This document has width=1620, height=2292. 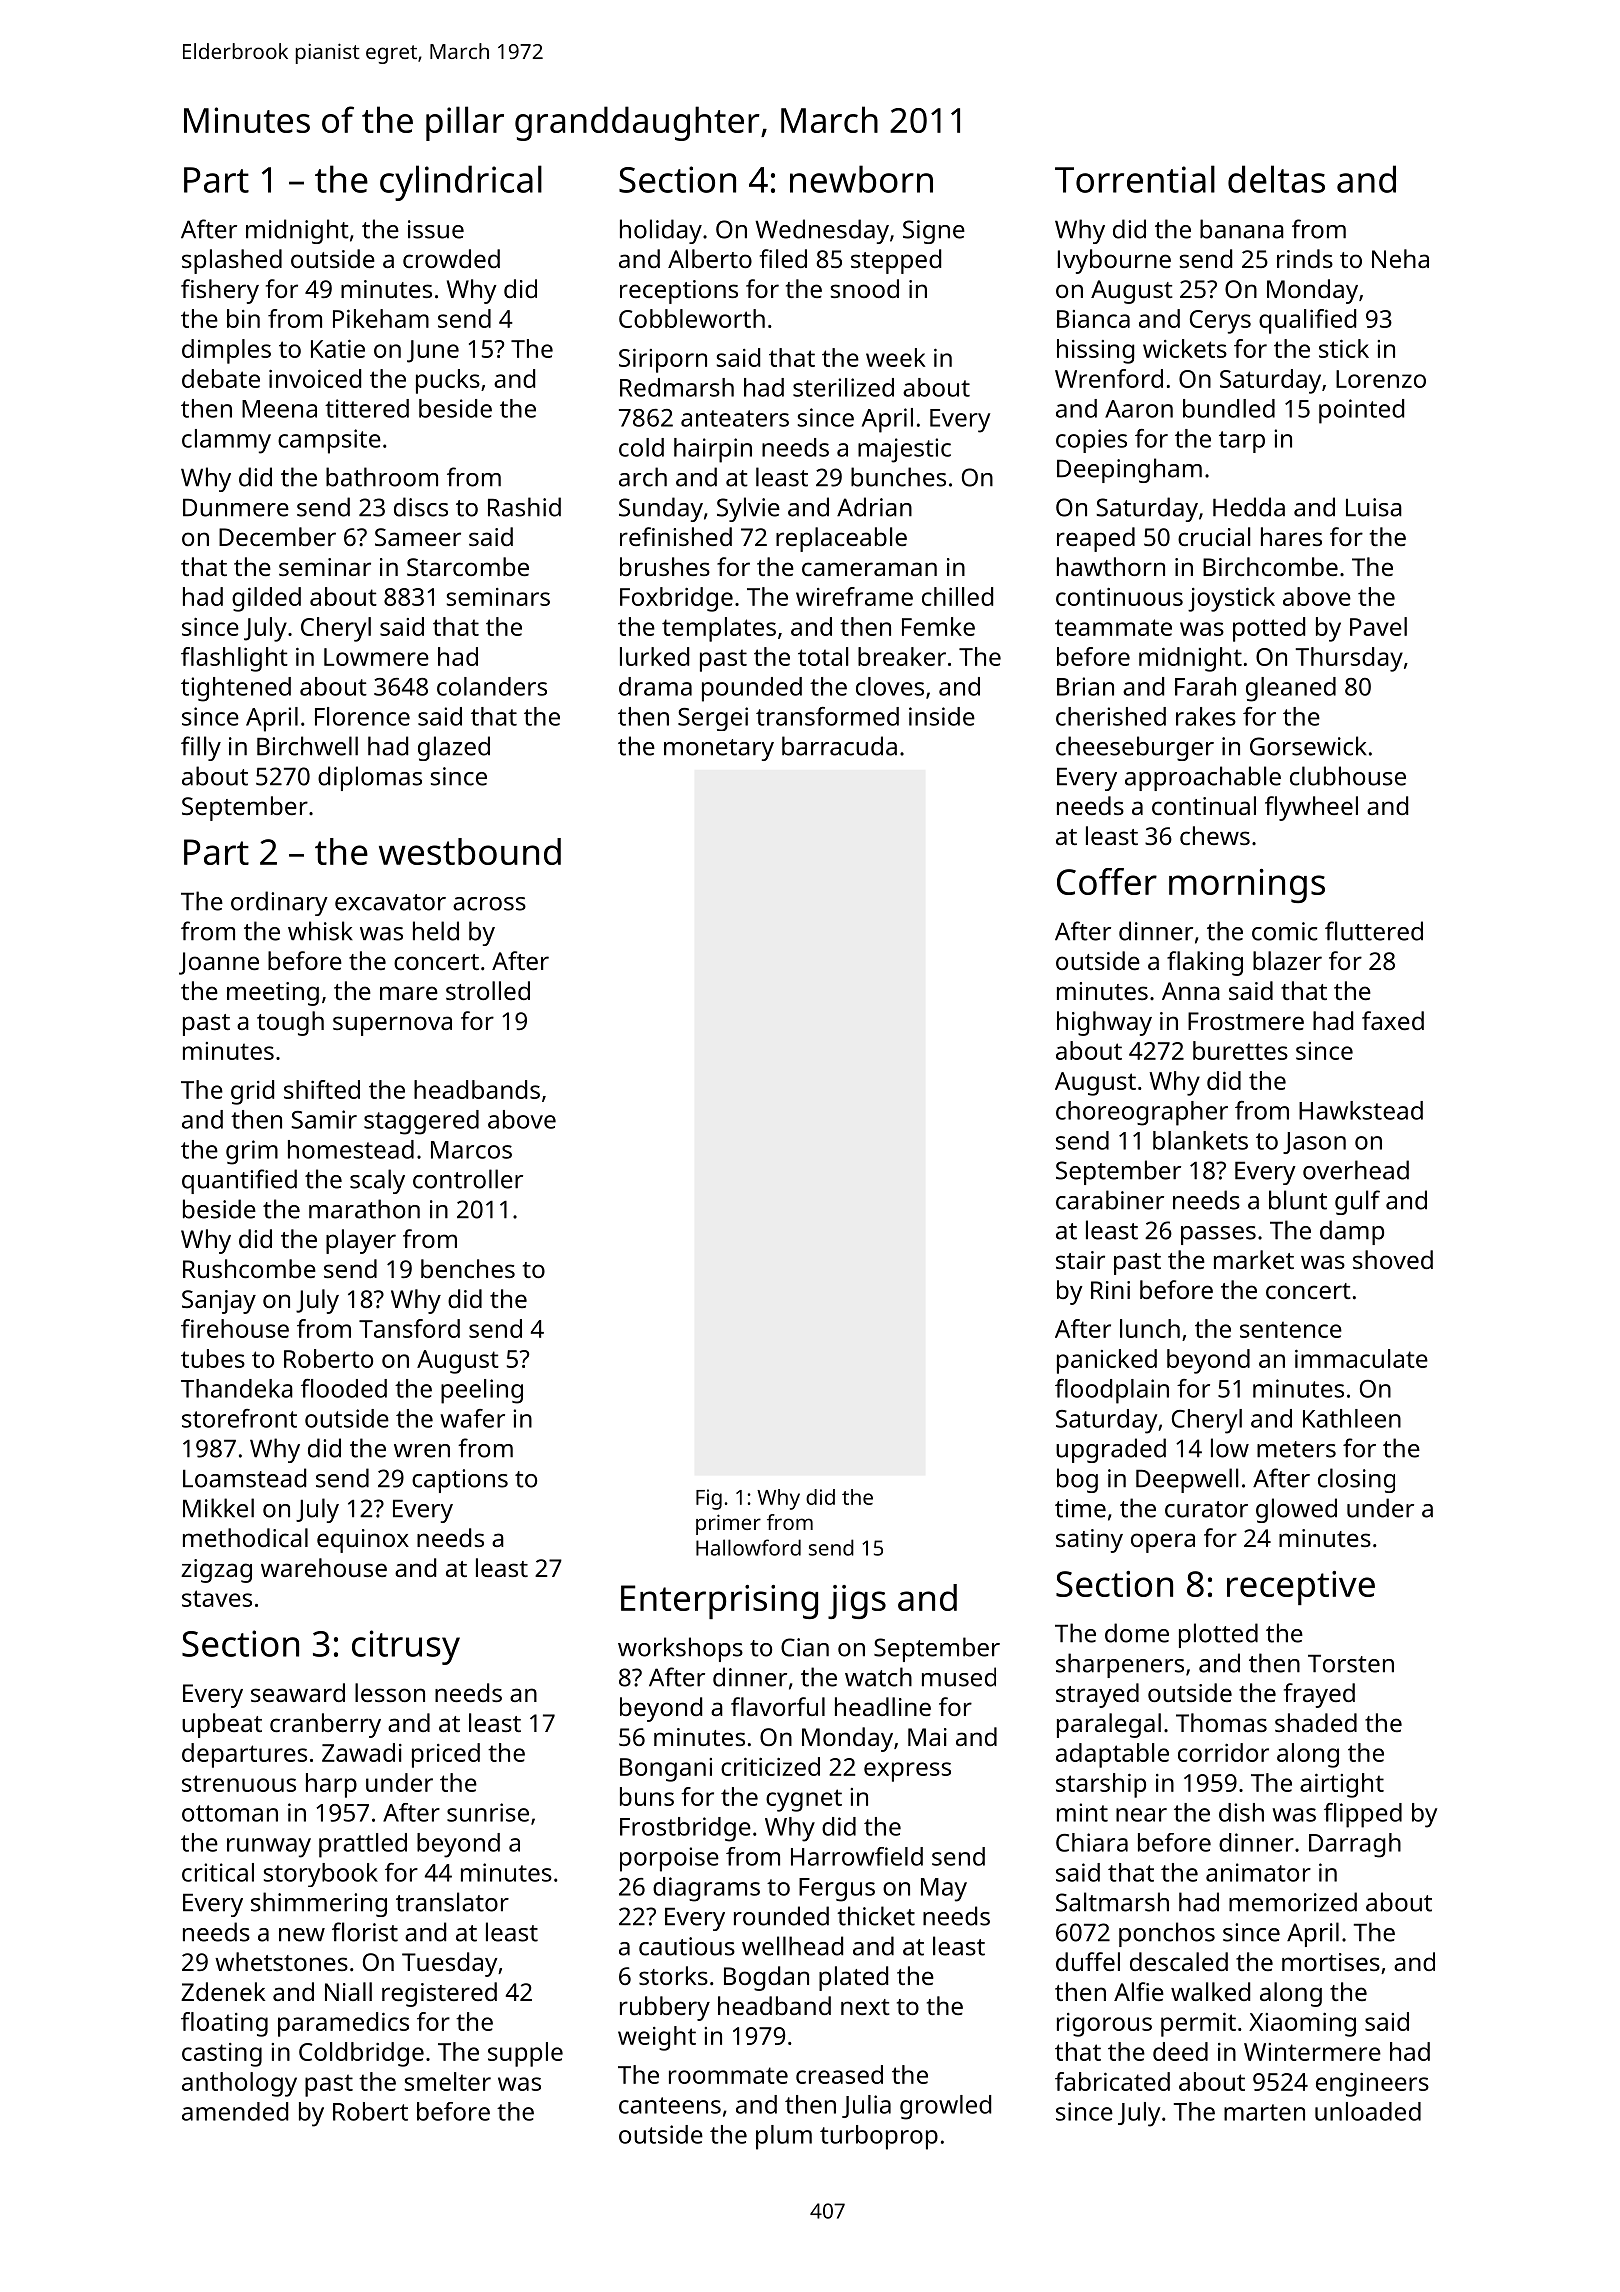 I want to click on majestic, so click(x=904, y=450).
